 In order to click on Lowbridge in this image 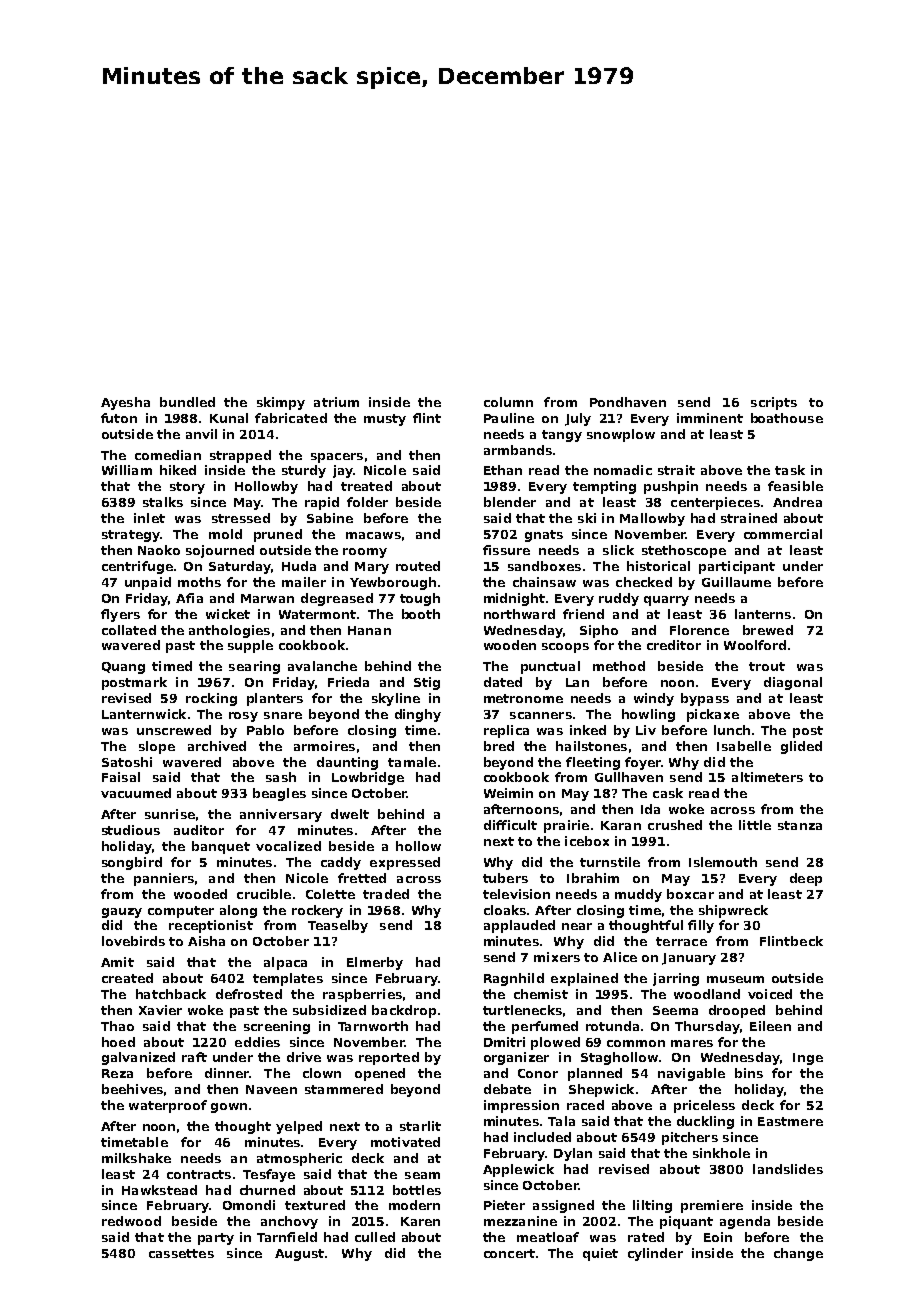, I will do `click(368, 778)`.
